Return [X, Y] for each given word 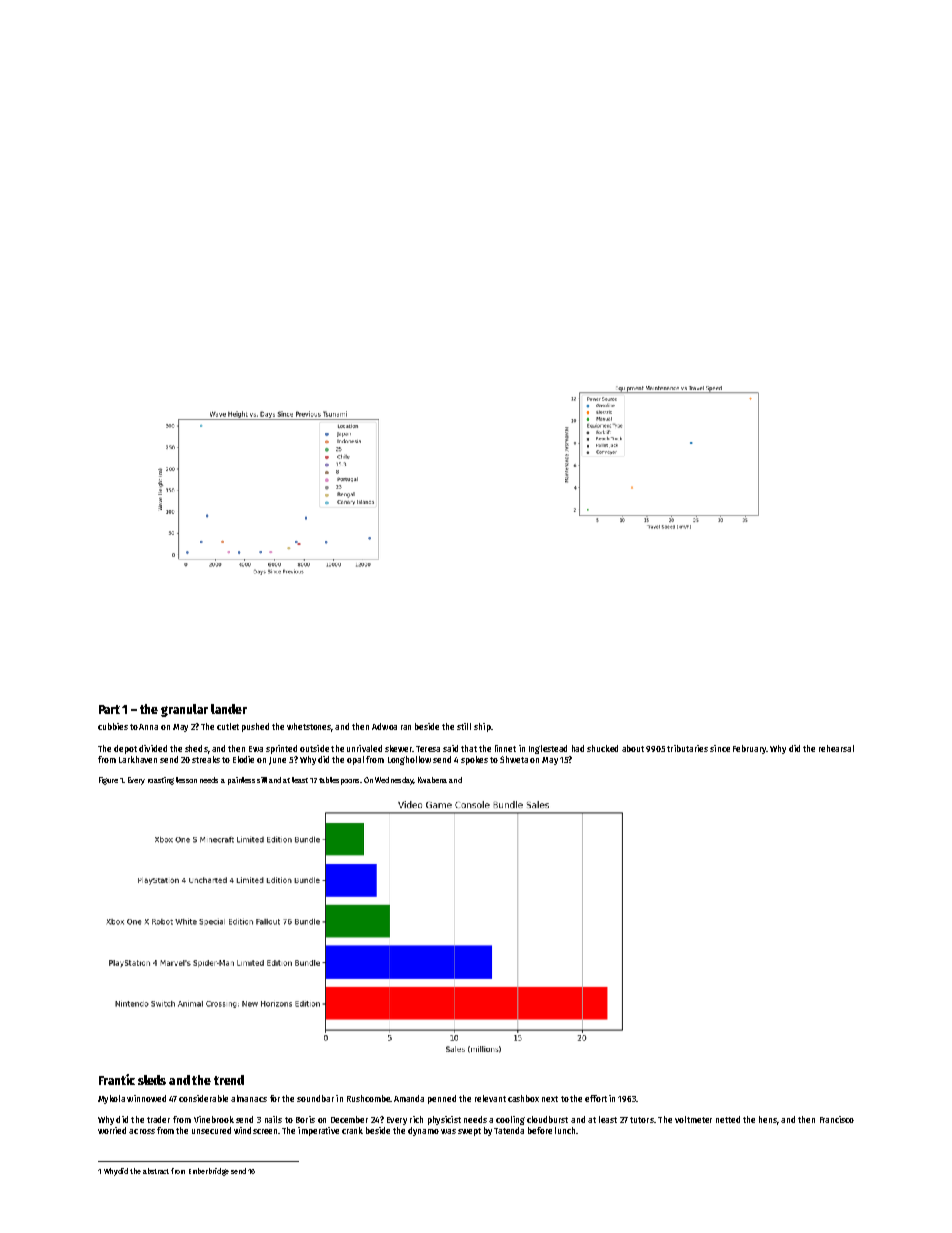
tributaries [687, 748]
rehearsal [836, 748]
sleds [152, 1080]
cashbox [523, 1098]
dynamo [423, 1131]
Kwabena [432, 780]
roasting [161, 781]
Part [109, 709]
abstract [156, 1171]
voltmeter [693, 1119]
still [464, 726]
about [633, 748]
